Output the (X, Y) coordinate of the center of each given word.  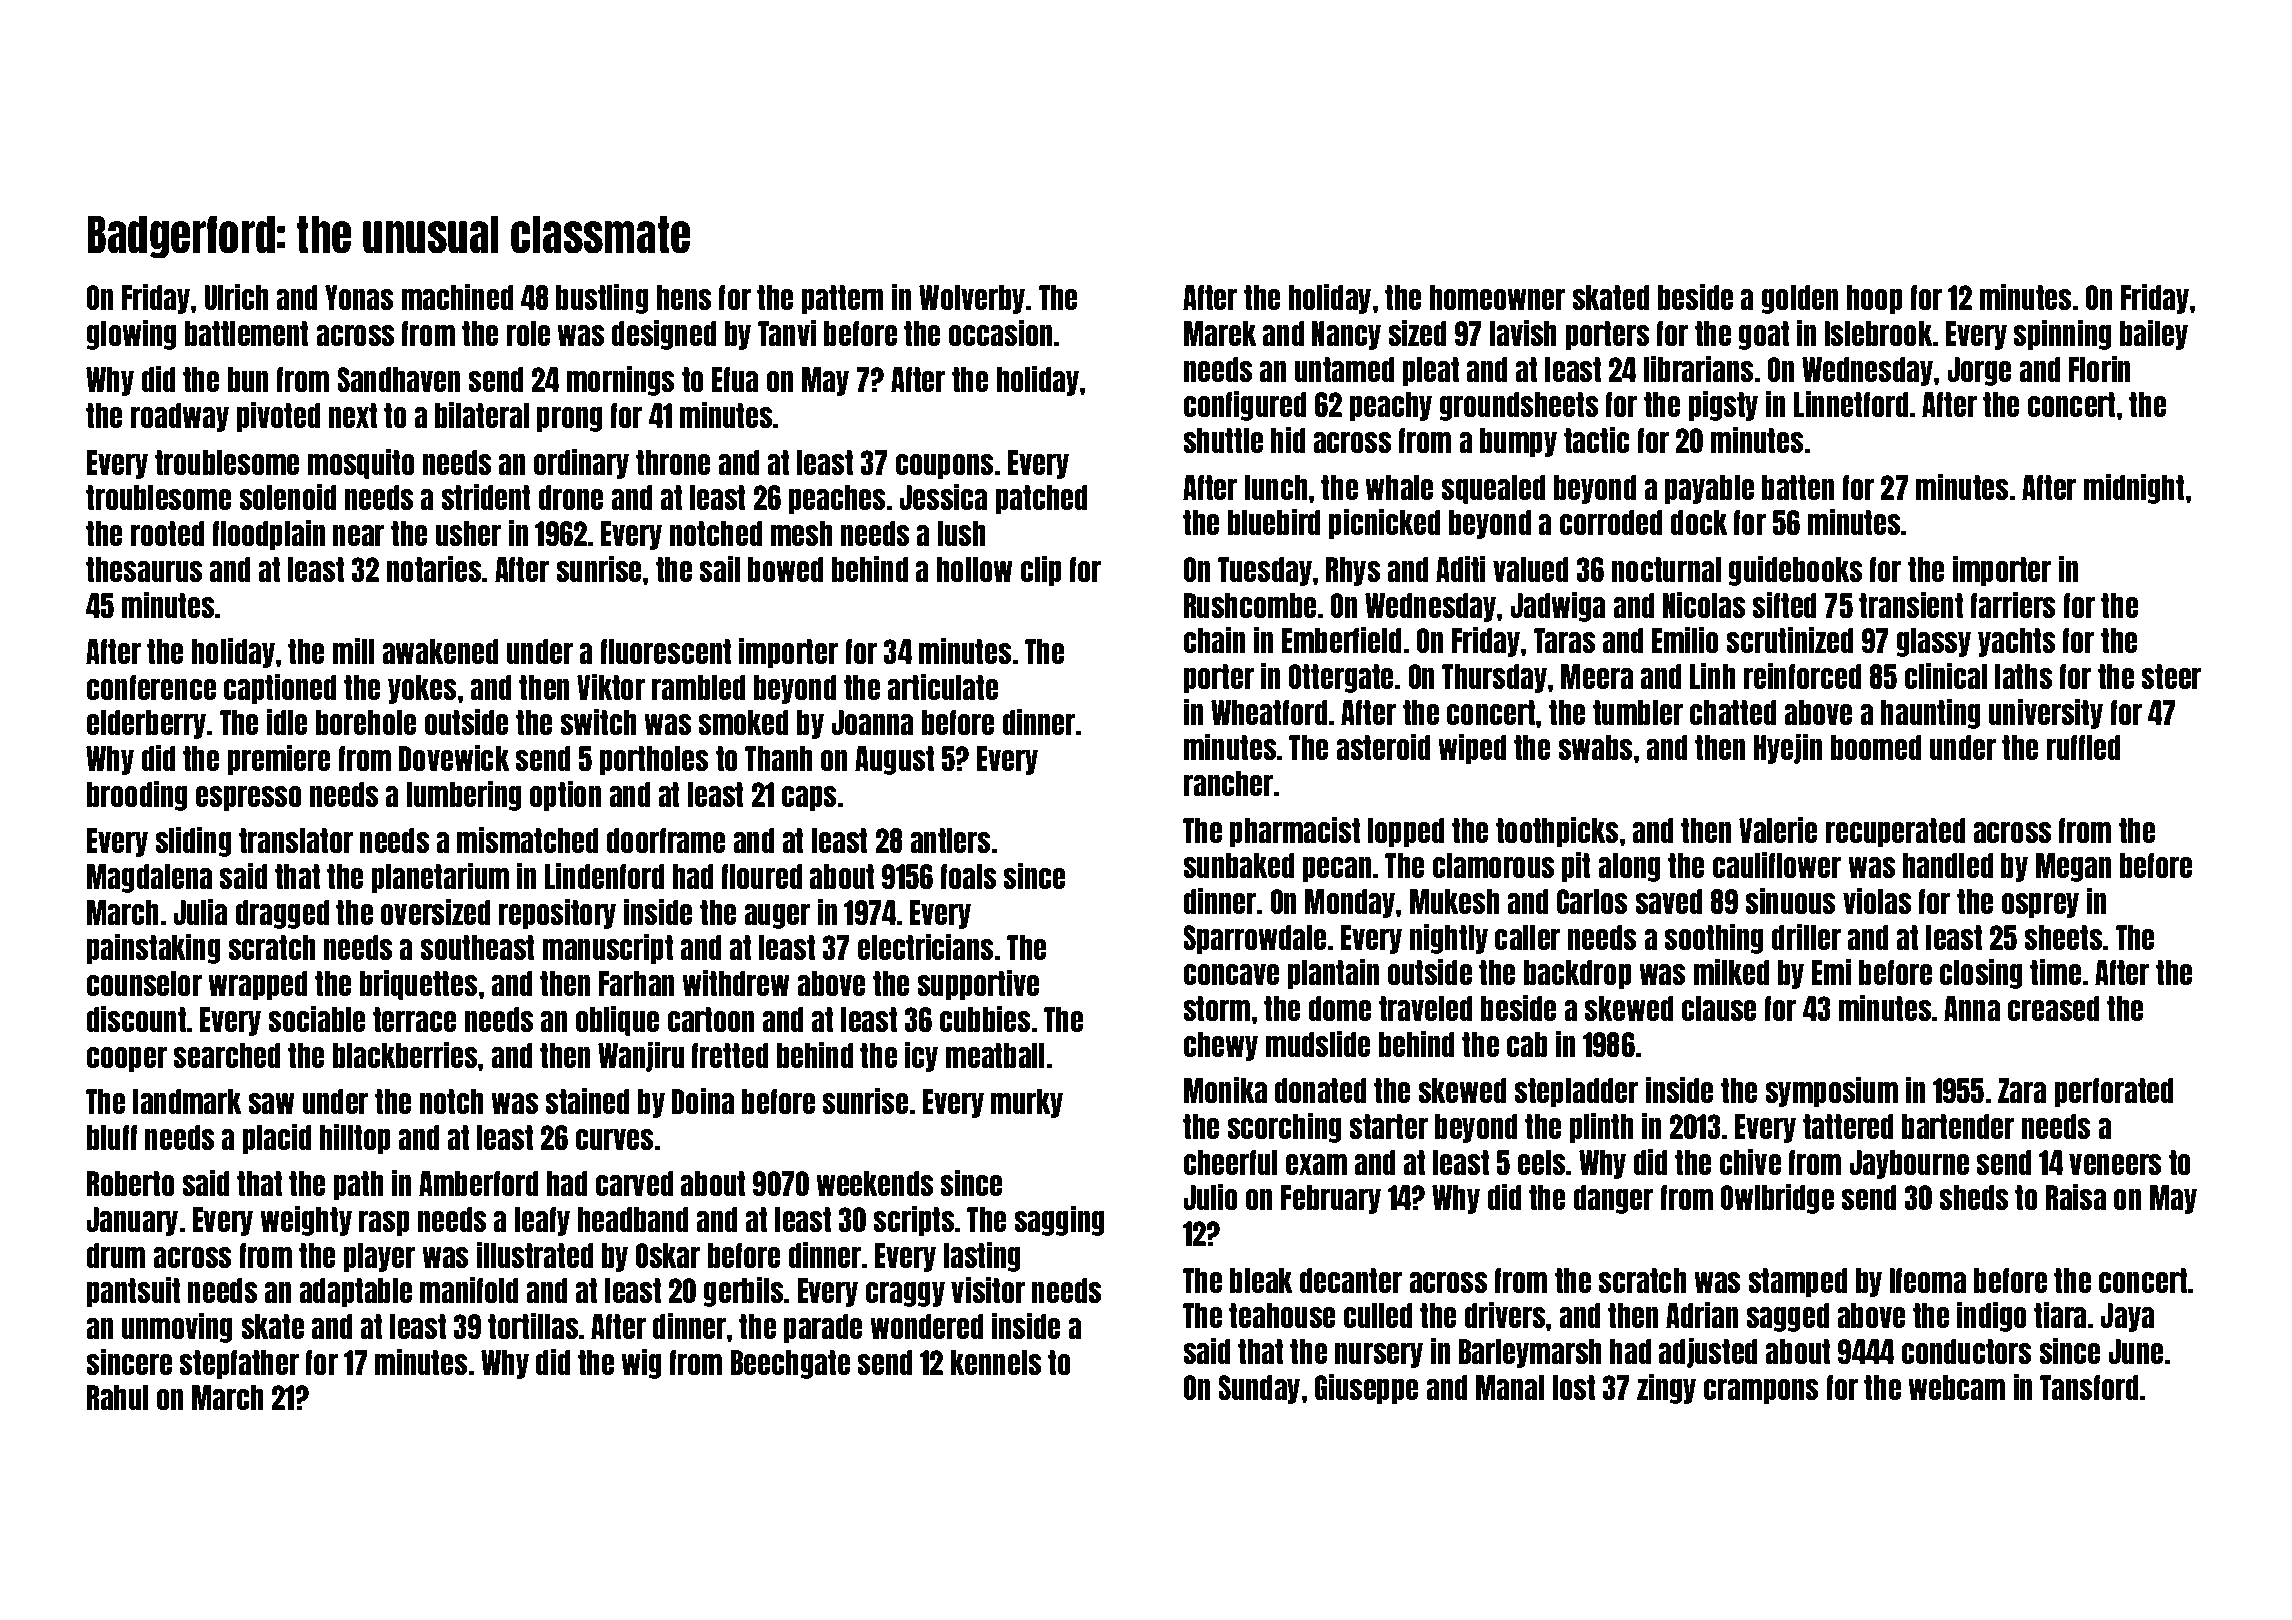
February (1331, 1199)
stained (587, 1100)
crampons (1761, 1391)
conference (151, 687)
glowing (132, 334)
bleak (1261, 1280)
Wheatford (1269, 712)
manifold (469, 1289)
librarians (1698, 368)
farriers (2012, 604)
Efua (735, 379)
